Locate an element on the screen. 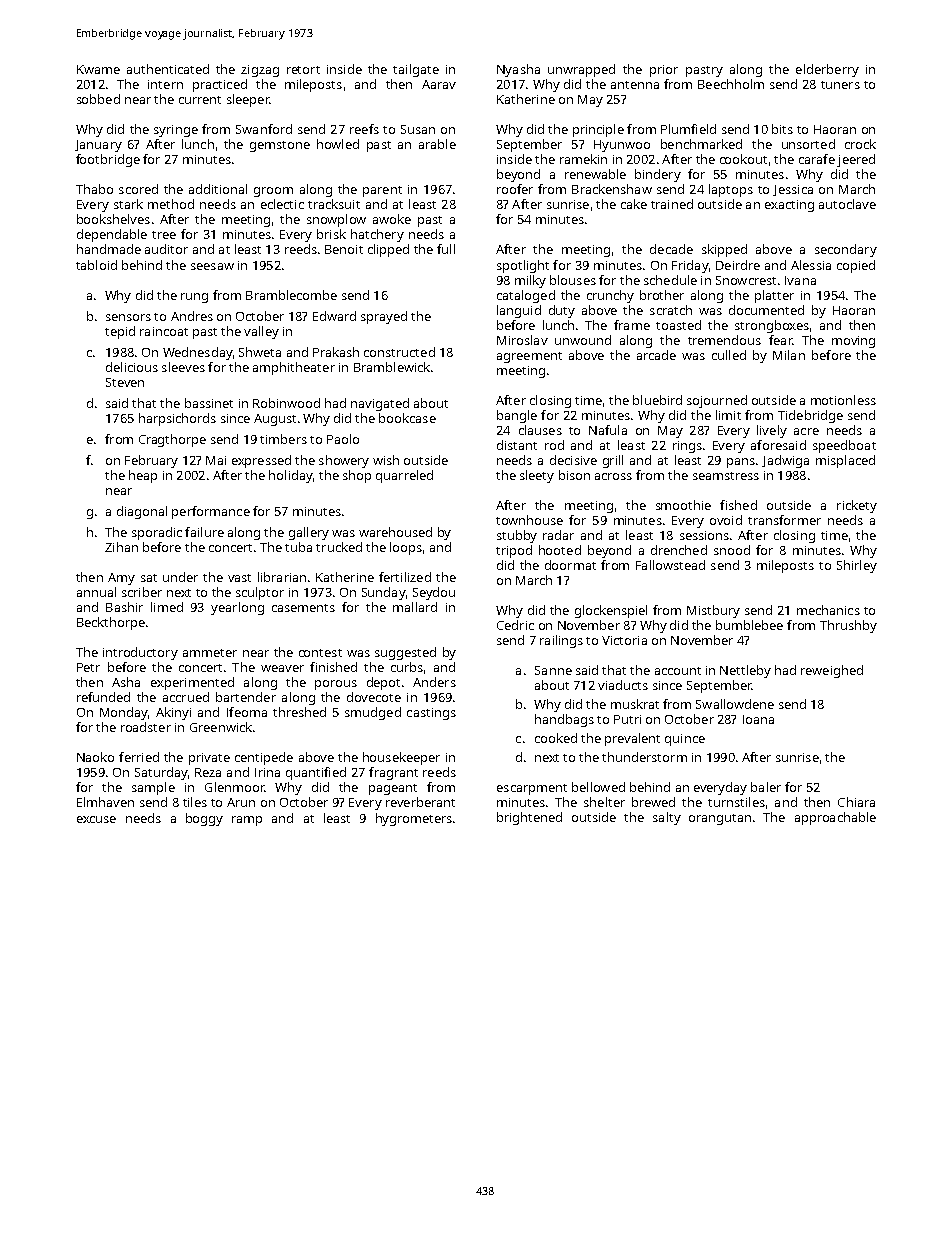  Mai is located at coordinates (216, 460).
